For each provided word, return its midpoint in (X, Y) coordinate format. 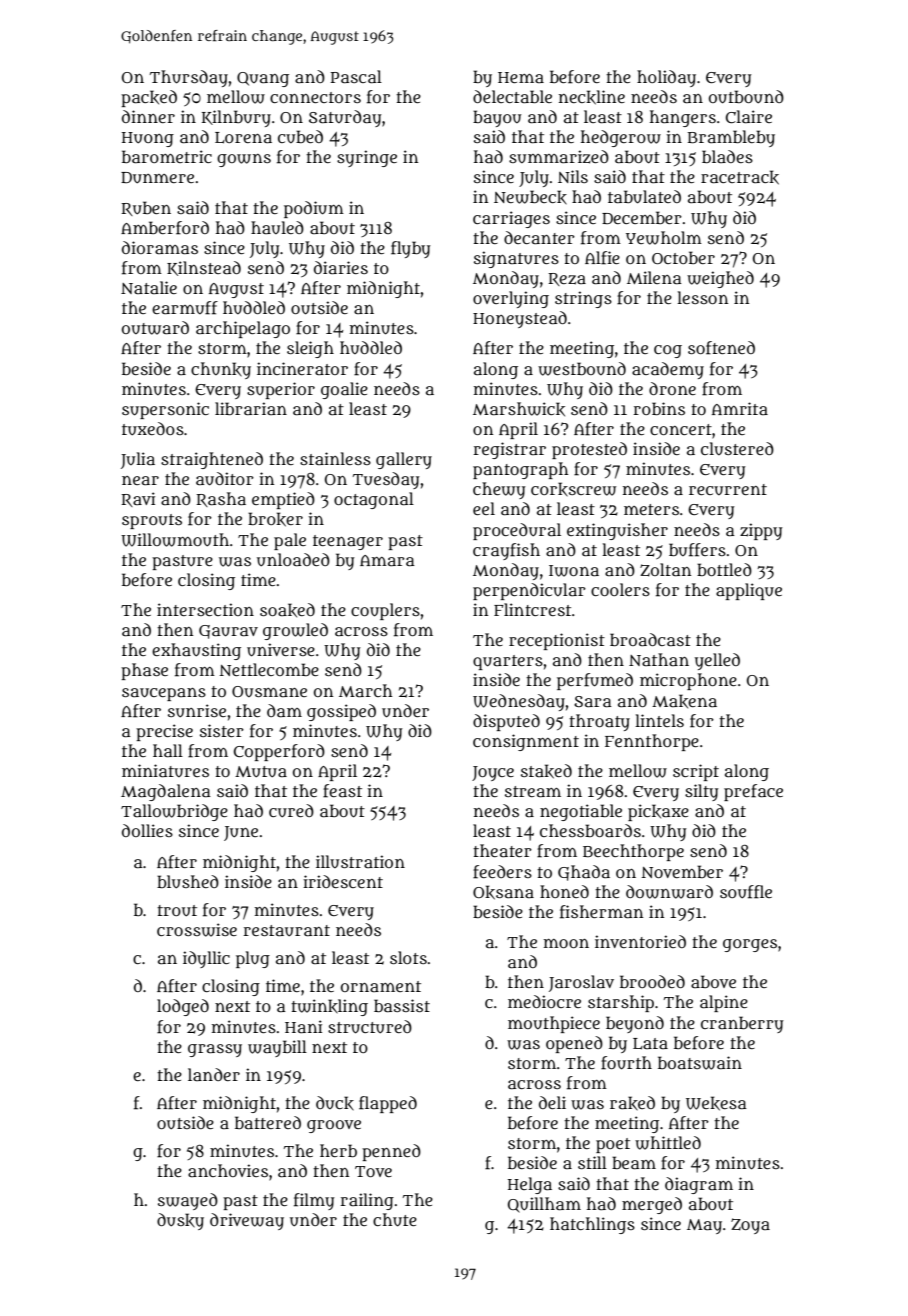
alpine (724, 1003)
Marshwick (519, 409)
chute (395, 1220)
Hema (521, 77)
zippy (761, 531)
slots (408, 957)
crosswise (197, 930)
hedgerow (621, 138)
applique (749, 591)
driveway (247, 1221)
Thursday (189, 78)
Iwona (574, 571)
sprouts (152, 521)
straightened (212, 460)
